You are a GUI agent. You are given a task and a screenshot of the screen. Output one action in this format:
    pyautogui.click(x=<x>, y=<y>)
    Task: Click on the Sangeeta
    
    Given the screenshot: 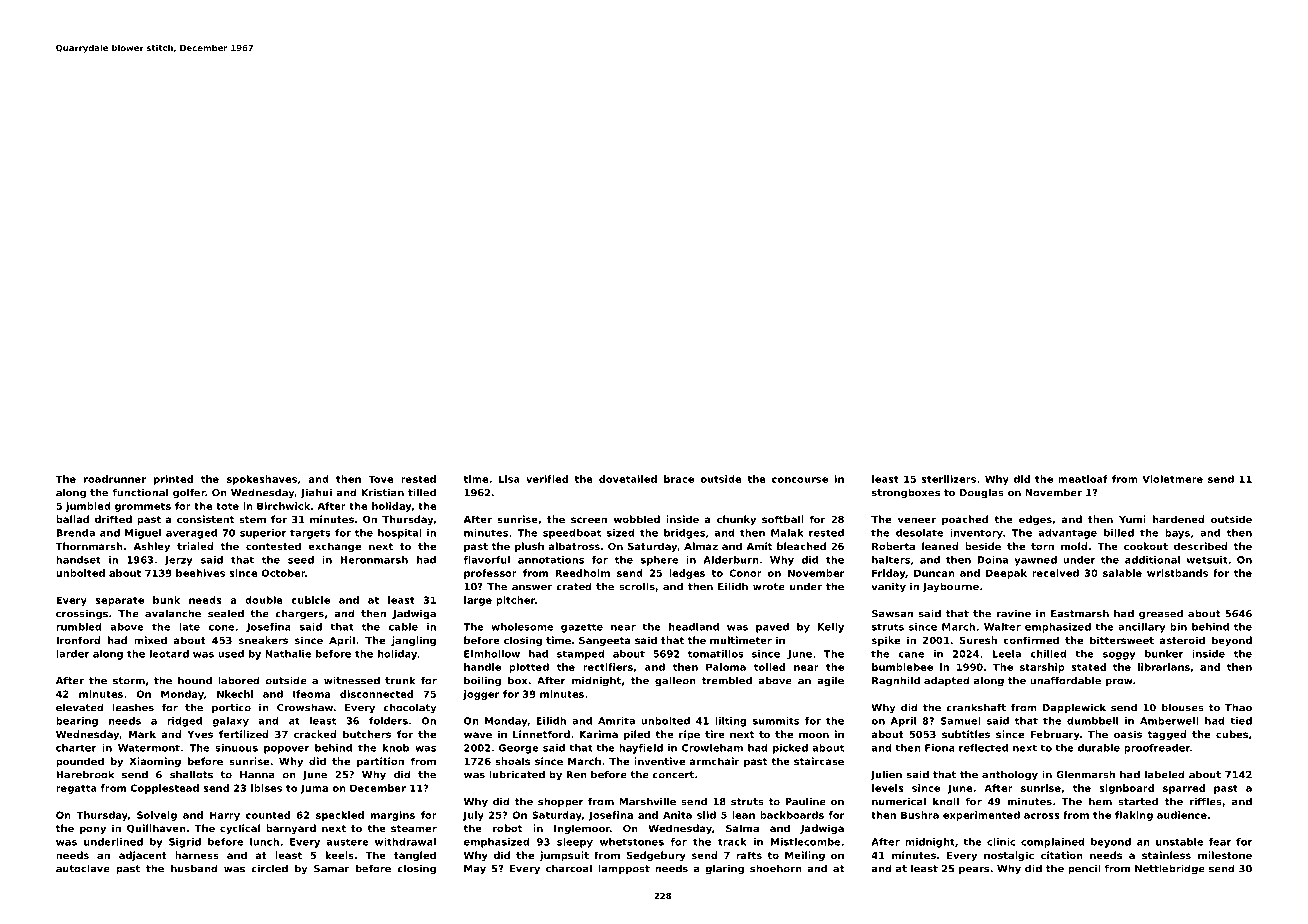 What is the action you would take?
    pyautogui.click(x=605, y=641)
